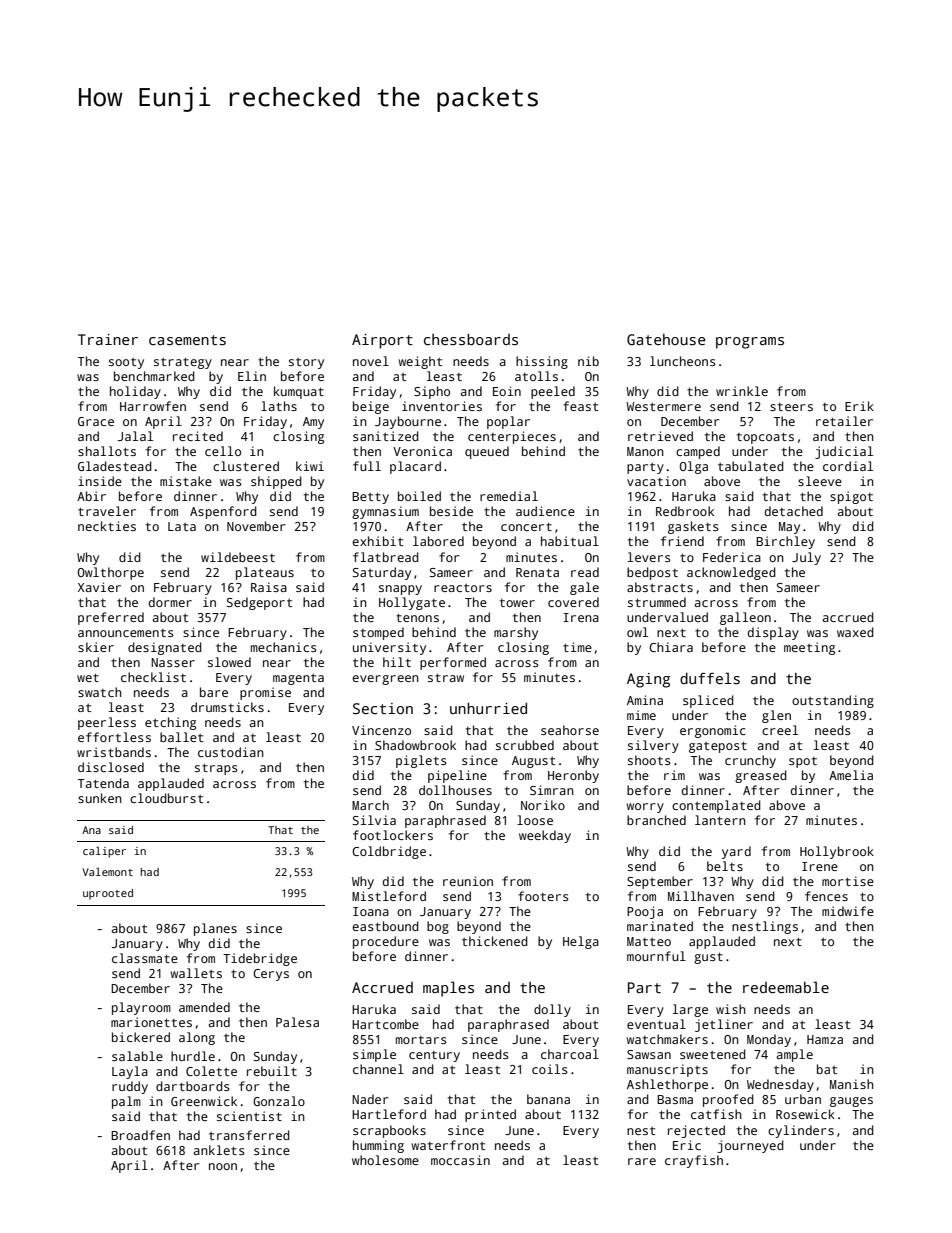 The width and height of the document is (952, 1233). Describe the element at coordinates (108, 339) in the document. I see `Trainer` at that location.
